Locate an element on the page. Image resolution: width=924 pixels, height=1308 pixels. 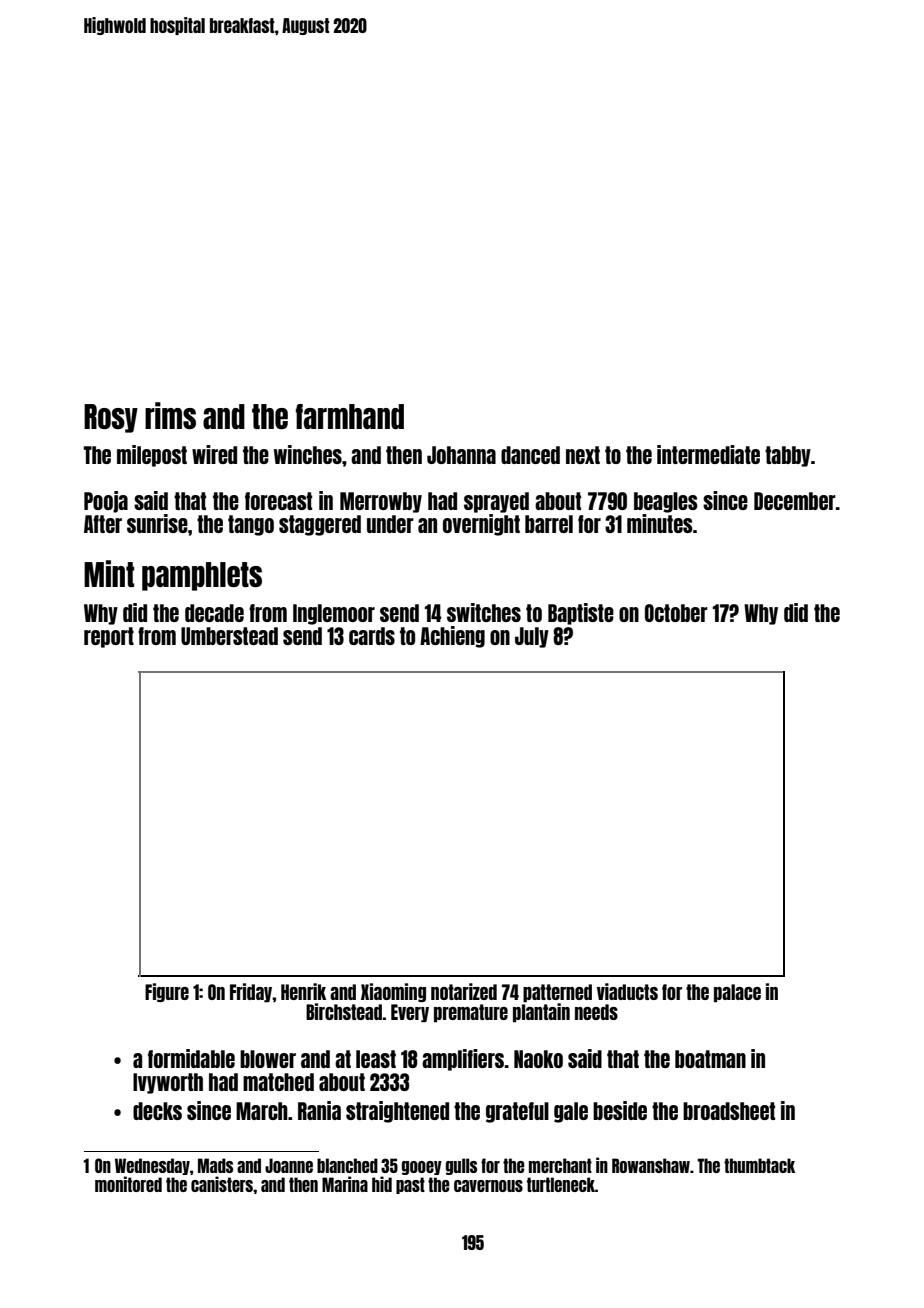
tabby is located at coordinates (788, 456).
